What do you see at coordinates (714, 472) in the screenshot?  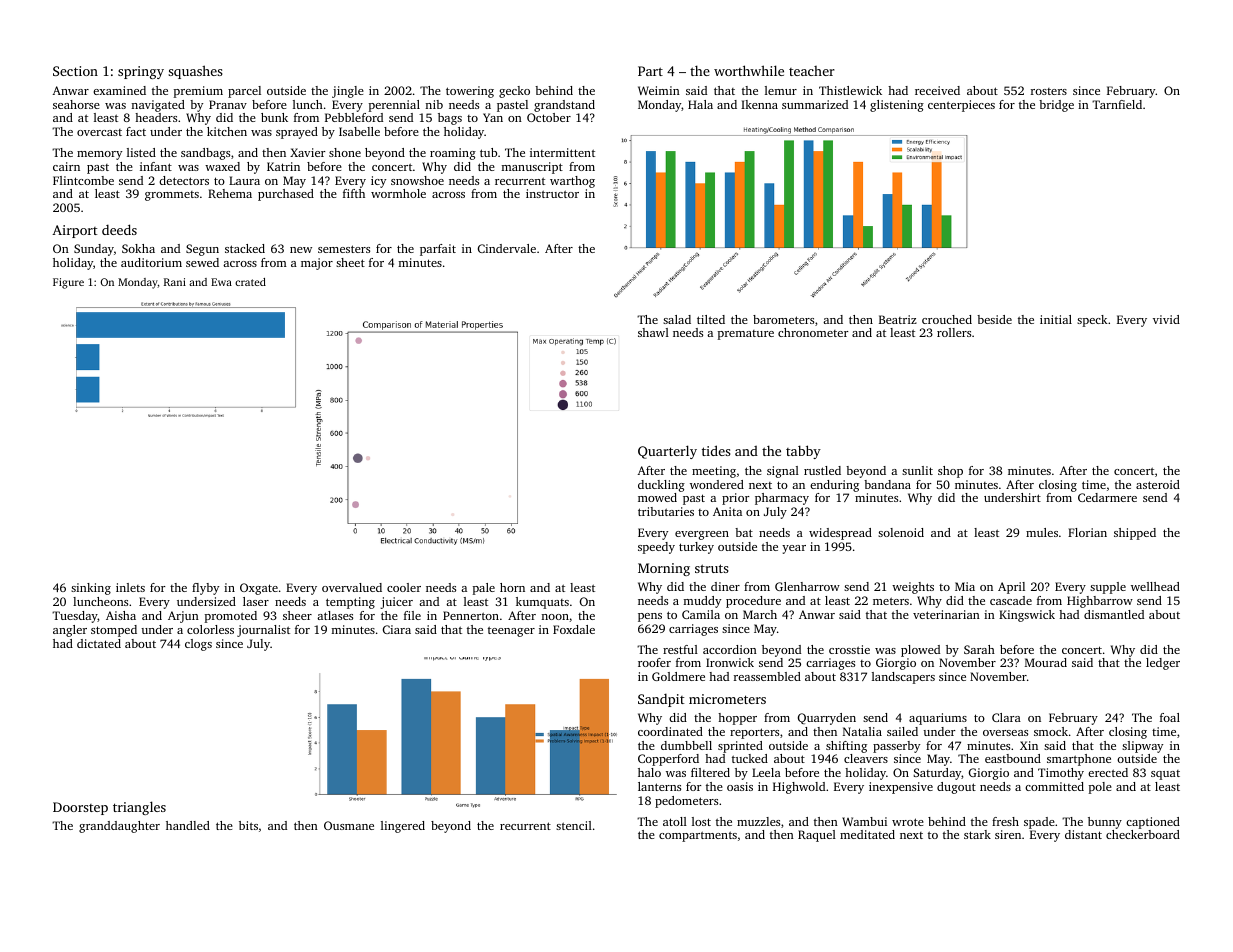 I see `meeting` at bounding box center [714, 472].
